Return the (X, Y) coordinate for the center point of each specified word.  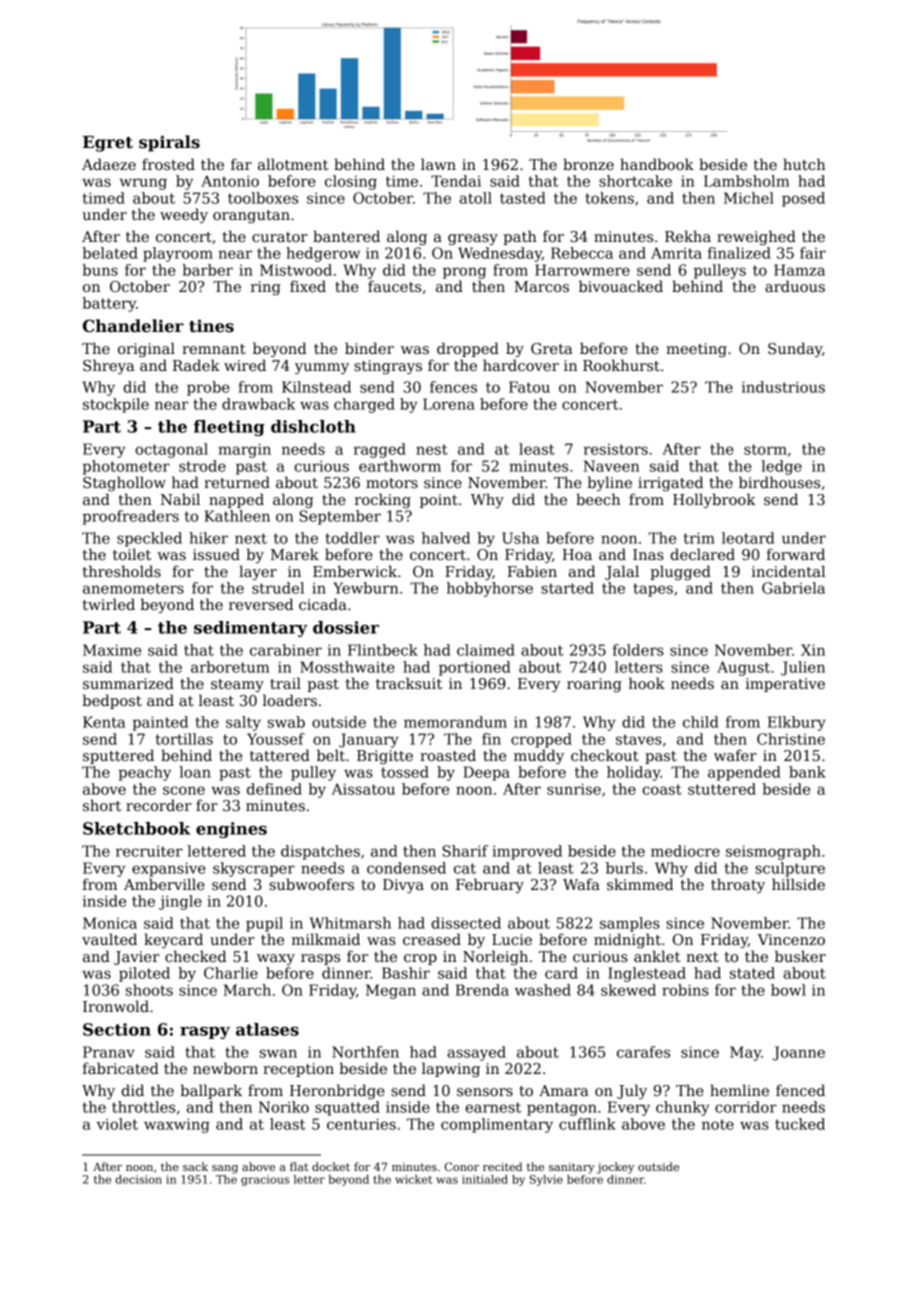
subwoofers (311, 884)
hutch (804, 164)
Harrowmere (582, 270)
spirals (169, 143)
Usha (520, 538)
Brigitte (385, 757)
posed (803, 199)
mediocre (685, 851)
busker (800, 956)
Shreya (109, 366)
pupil (264, 924)
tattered (280, 755)
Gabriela (793, 588)
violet (117, 1124)
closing (351, 182)
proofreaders (131, 517)
